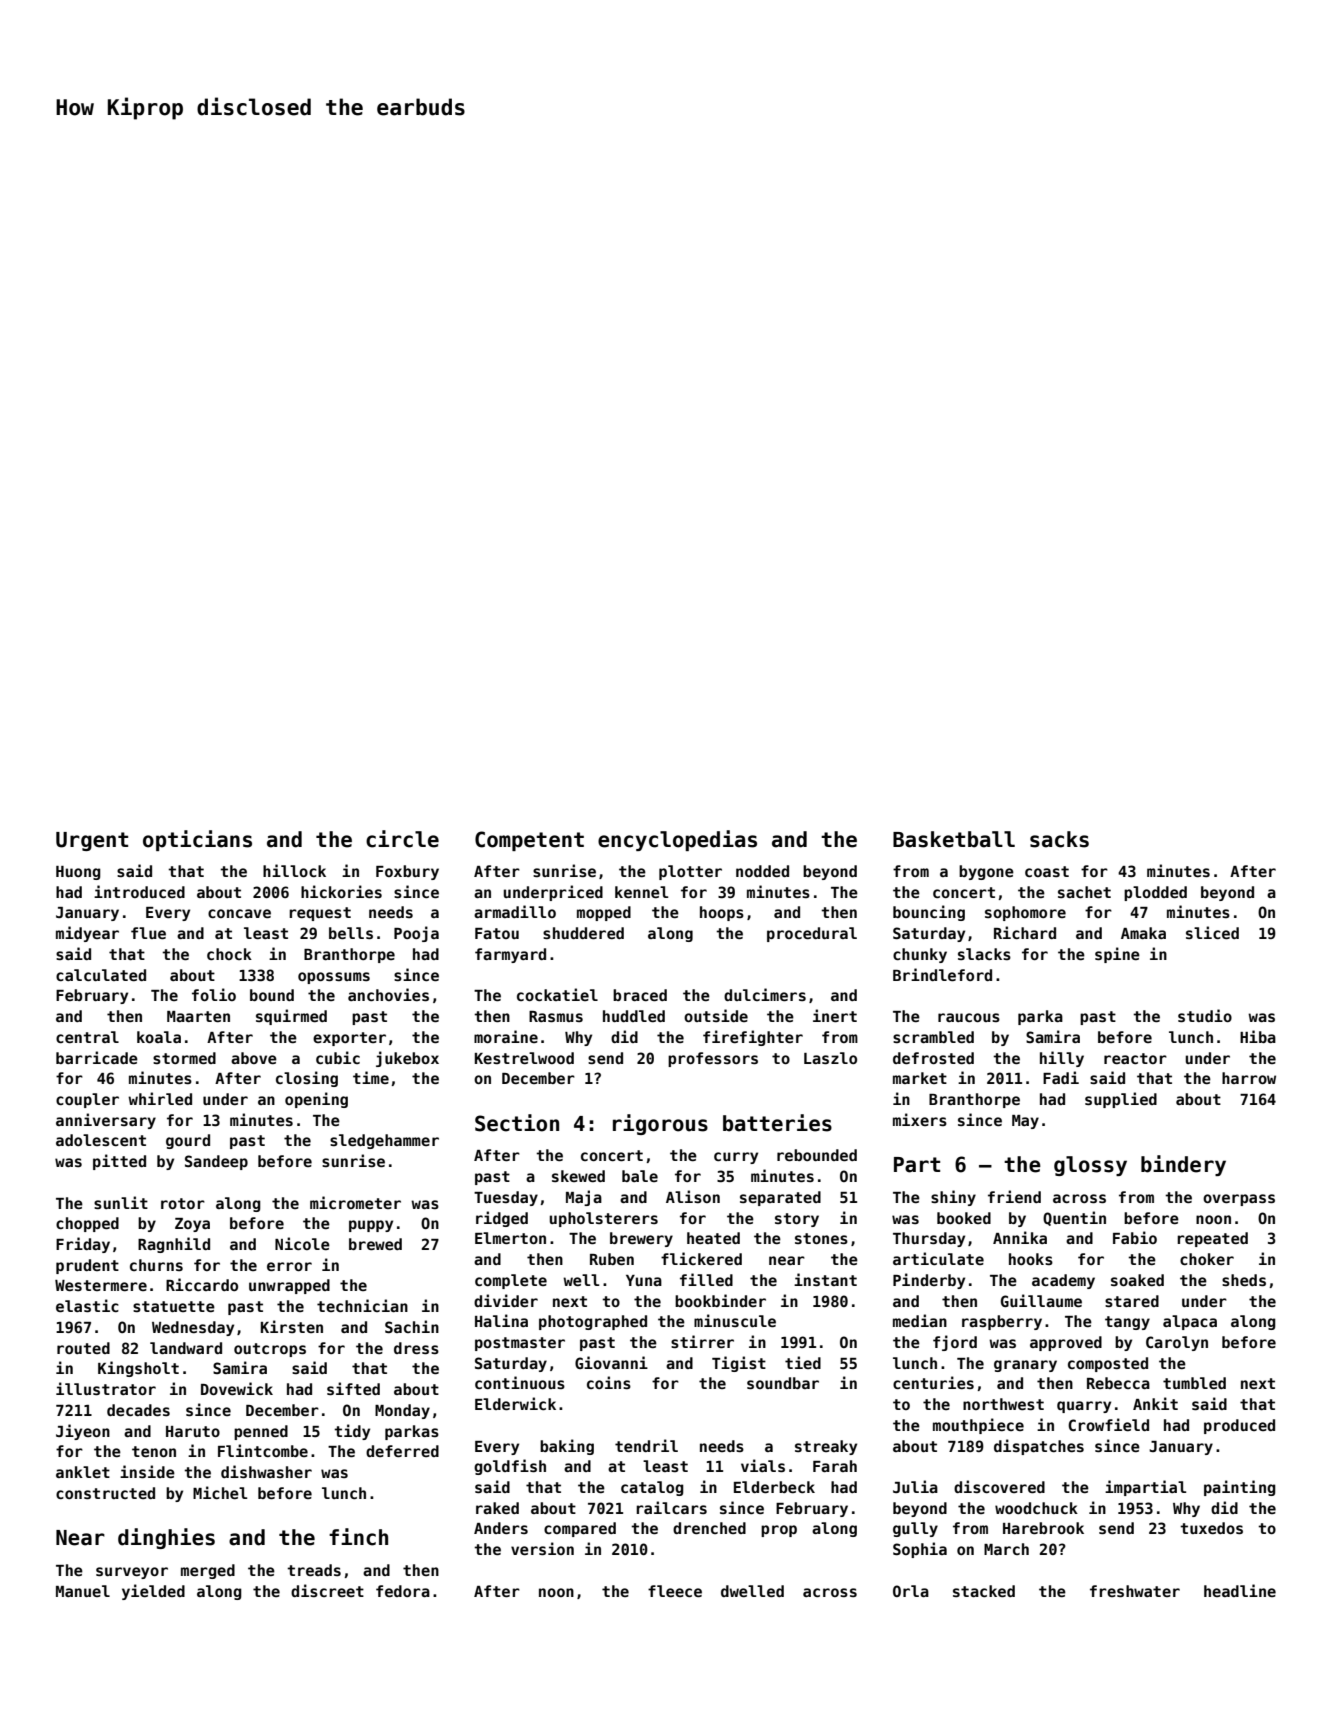  I want to click on discreet, so click(327, 1590).
